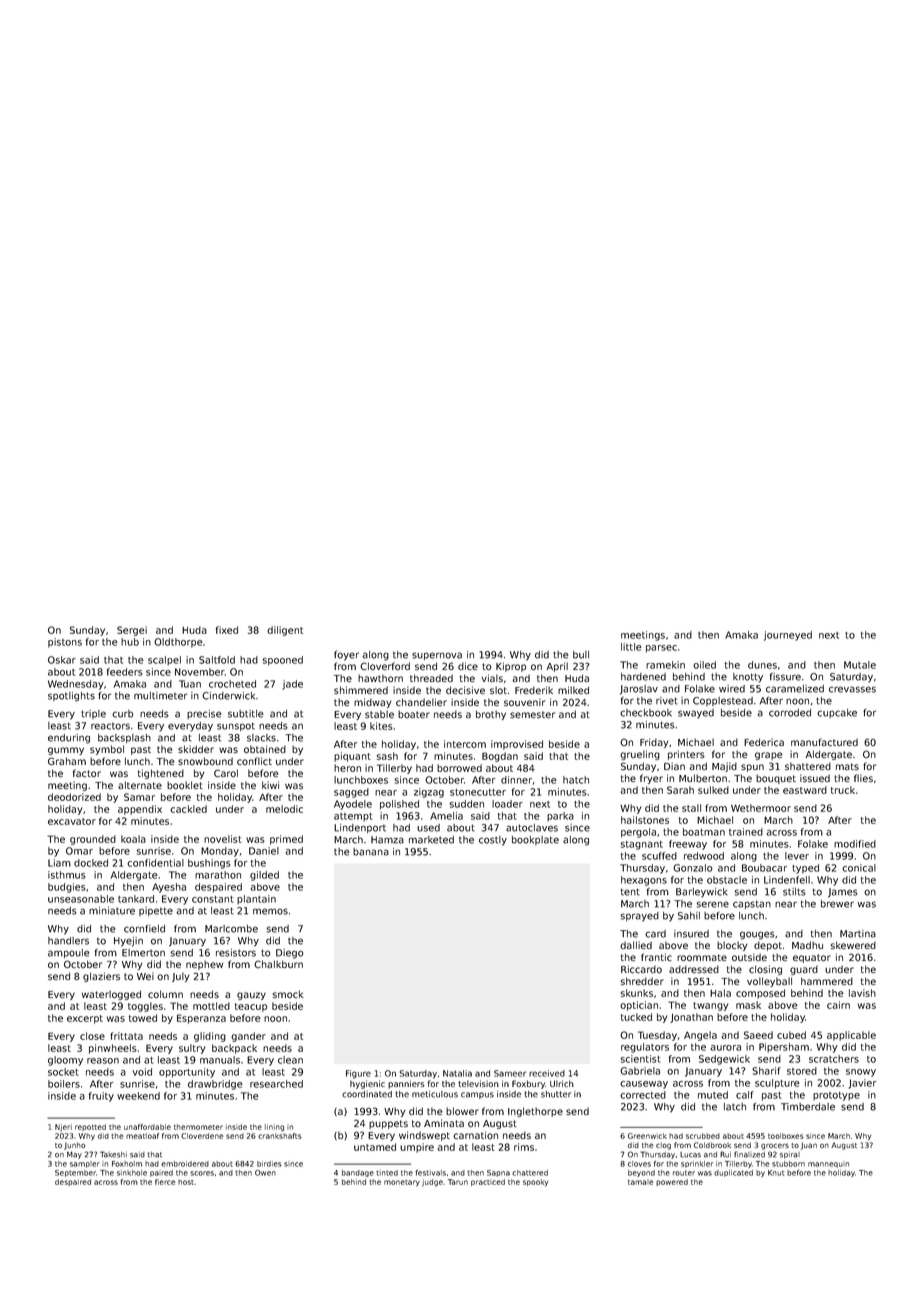 This image has width=924, height=1308. I want to click on waterlogged, so click(111, 995).
